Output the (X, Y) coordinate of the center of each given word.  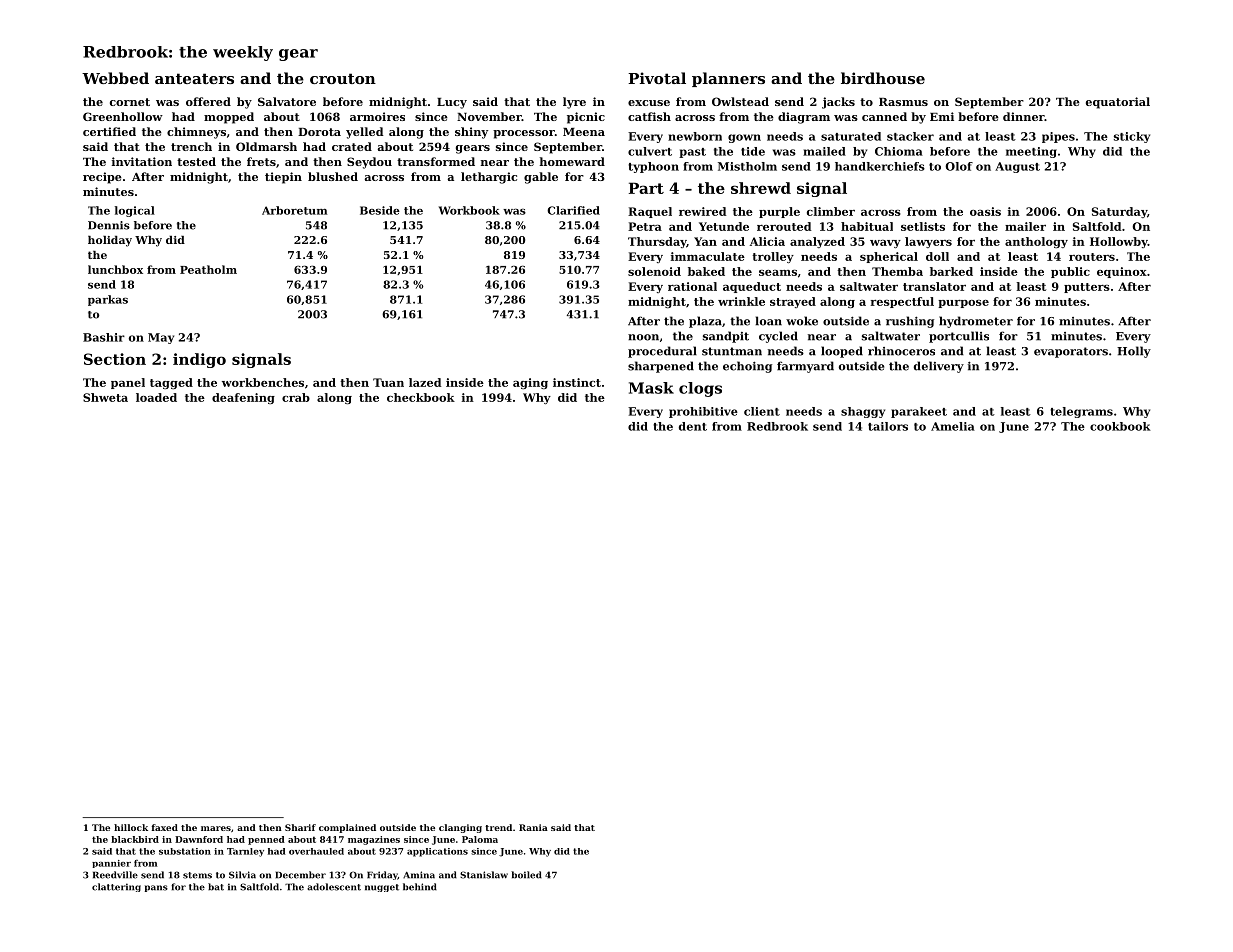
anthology (1036, 242)
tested (196, 161)
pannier (111, 864)
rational (692, 286)
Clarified (573, 210)
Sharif (300, 827)
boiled (526, 875)
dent (693, 426)
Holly (1134, 352)
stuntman (732, 351)
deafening (243, 398)
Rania (533, 827)
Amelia (953, 426)
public (1070, 272)
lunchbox (115, 269)
